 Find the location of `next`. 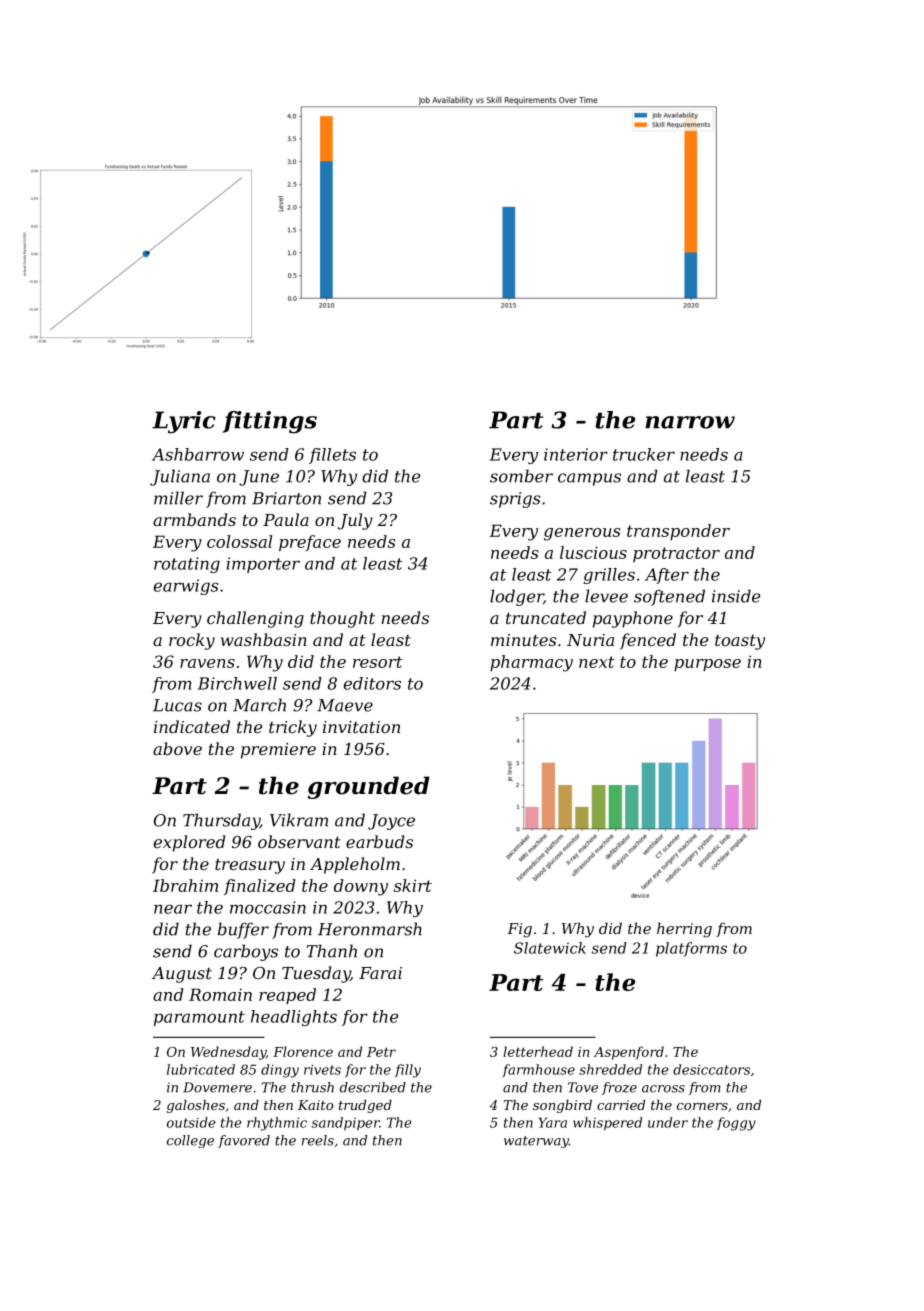

next is located at coordinates (597, 662).
